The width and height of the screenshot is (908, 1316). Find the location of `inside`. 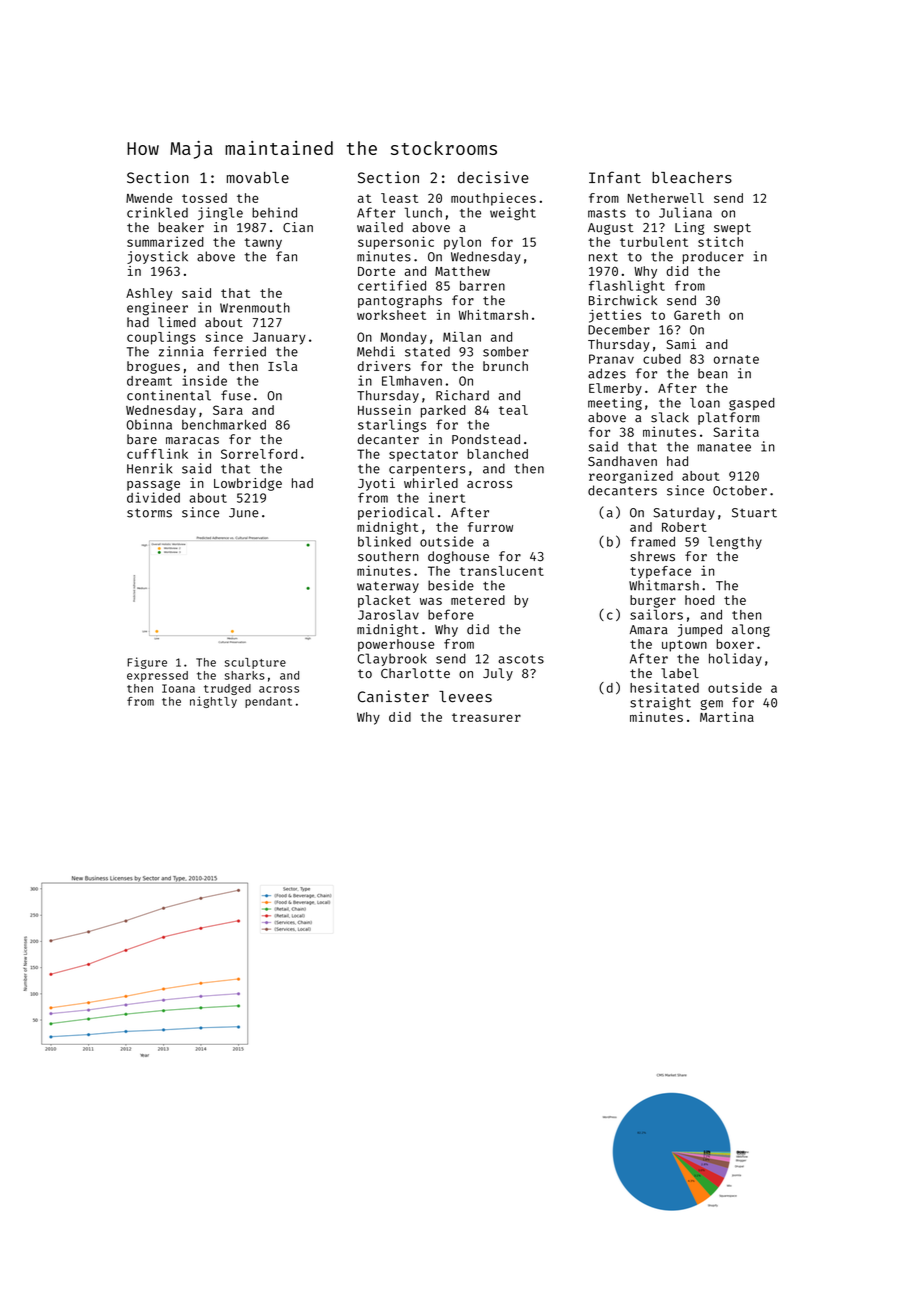

inside is located at coordinates (204, 380).
